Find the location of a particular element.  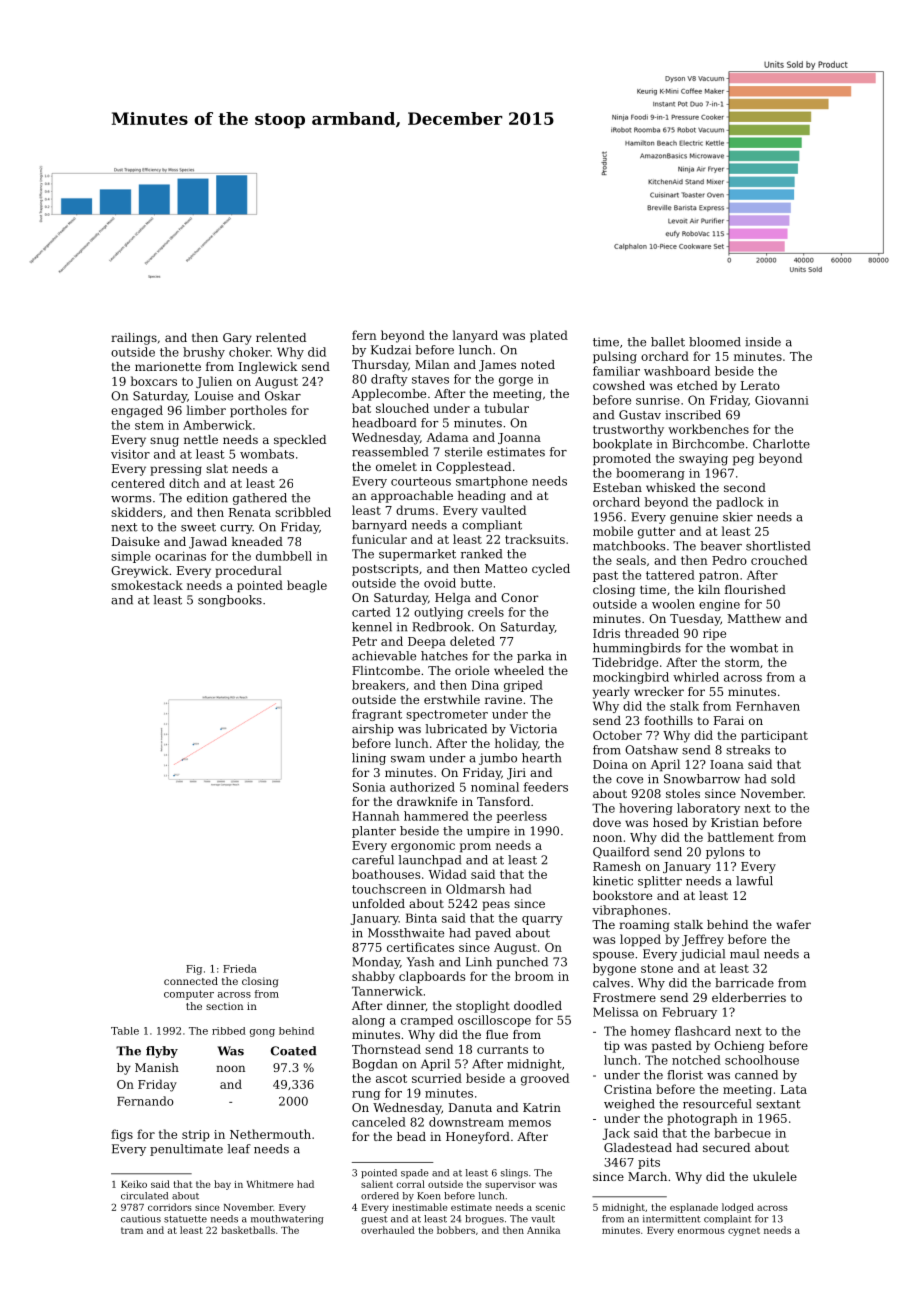

participant is located at coordinates (774, 737).
